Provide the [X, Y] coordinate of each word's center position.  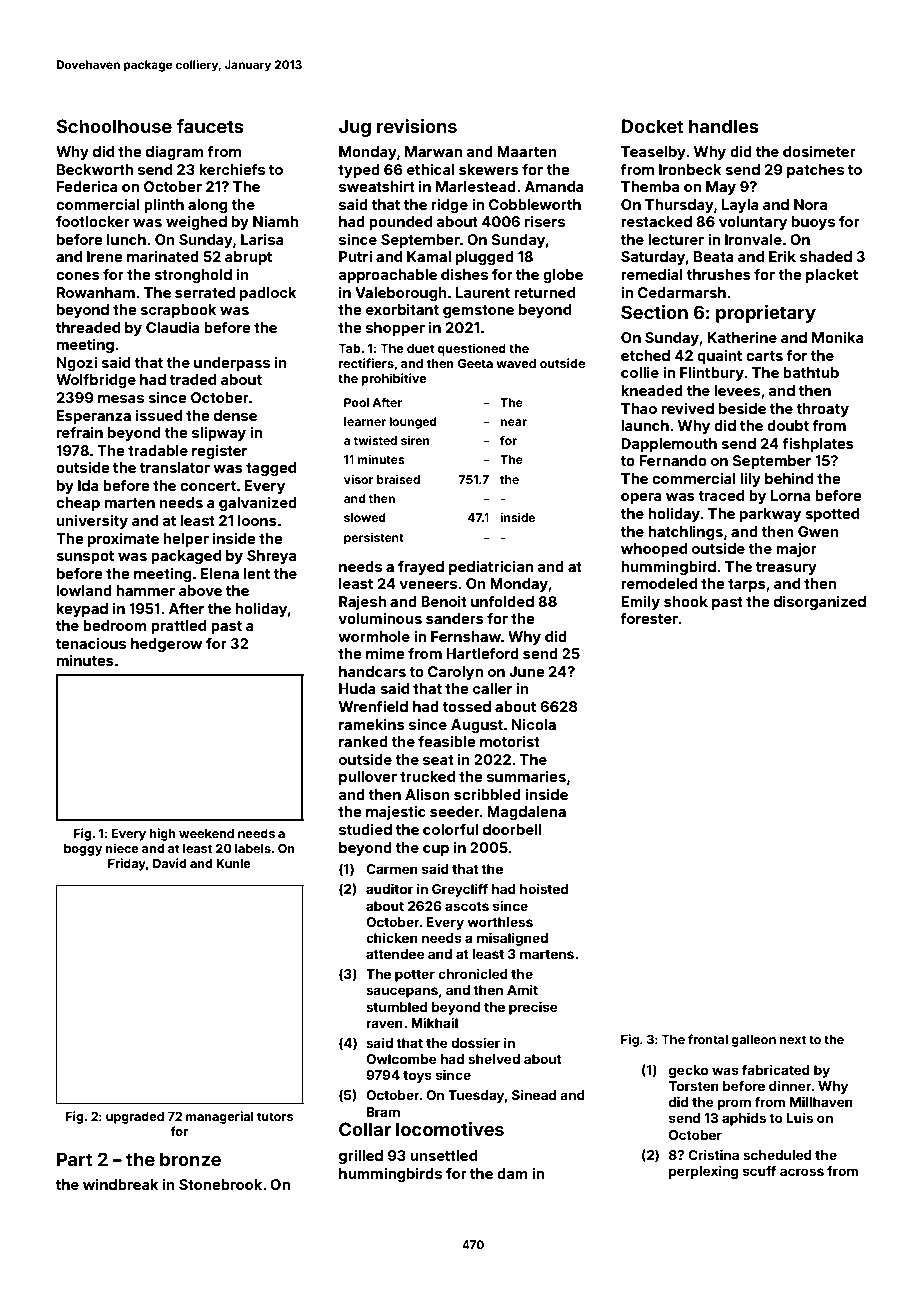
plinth [164, 205]
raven [384, 1024]
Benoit [444, 601]
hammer [145, 590]
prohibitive [394, 379]
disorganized [820, 602]
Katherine [742, 337]
